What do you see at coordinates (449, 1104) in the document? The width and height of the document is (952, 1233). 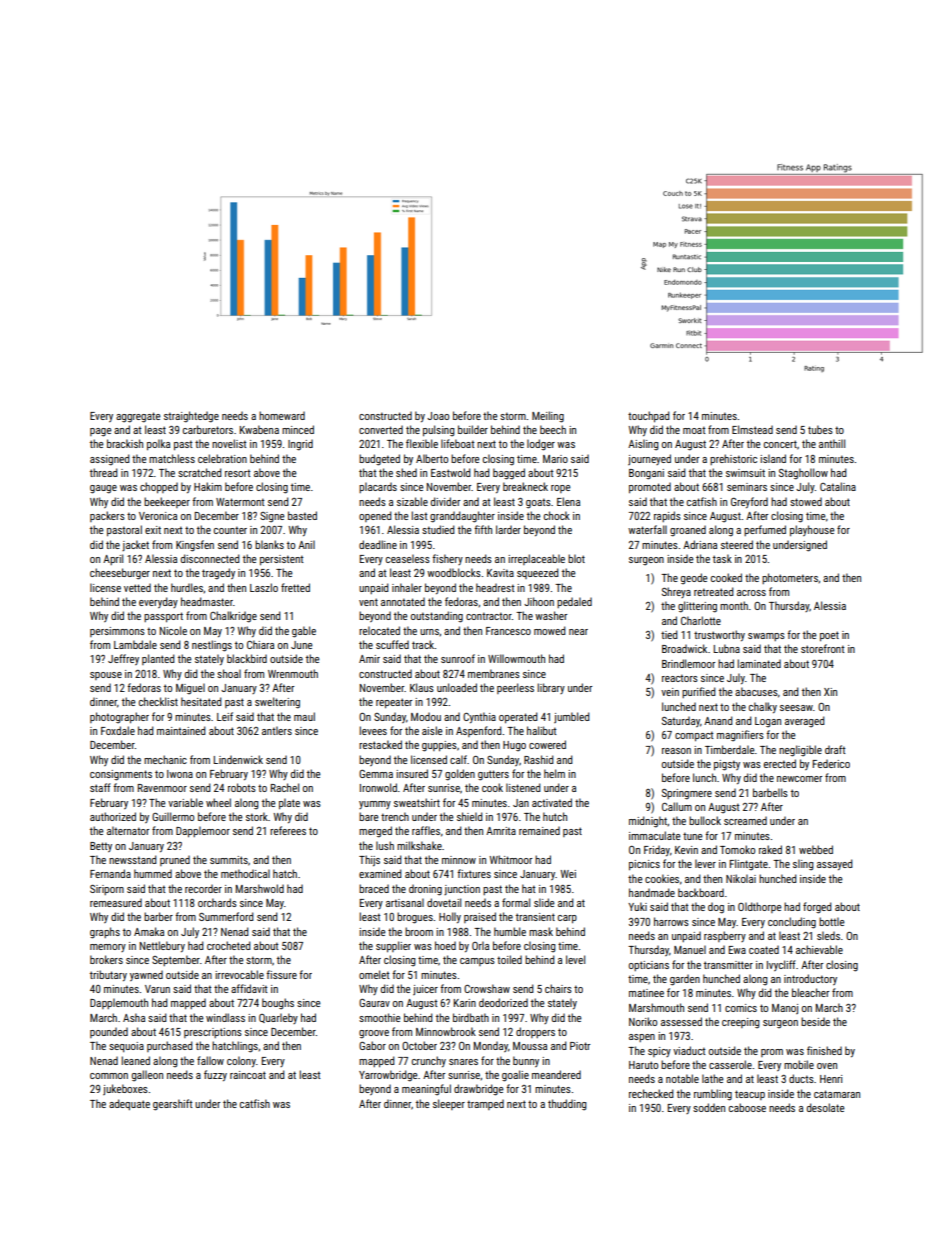 I see `sleeper` at bounding box center [449, 1104].
